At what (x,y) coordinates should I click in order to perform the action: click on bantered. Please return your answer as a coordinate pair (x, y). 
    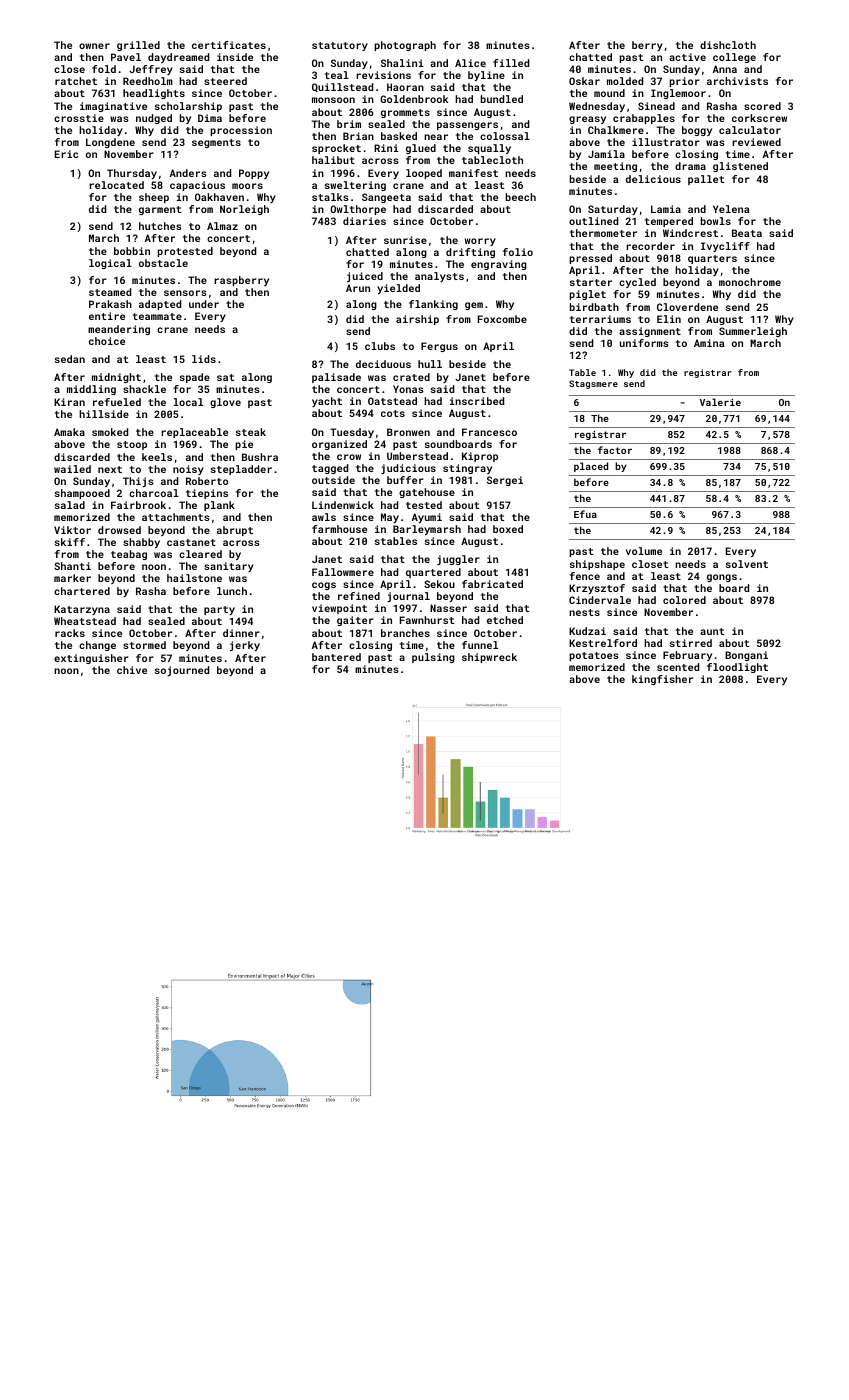
    Looking at the image, I should click on (336, 657).
